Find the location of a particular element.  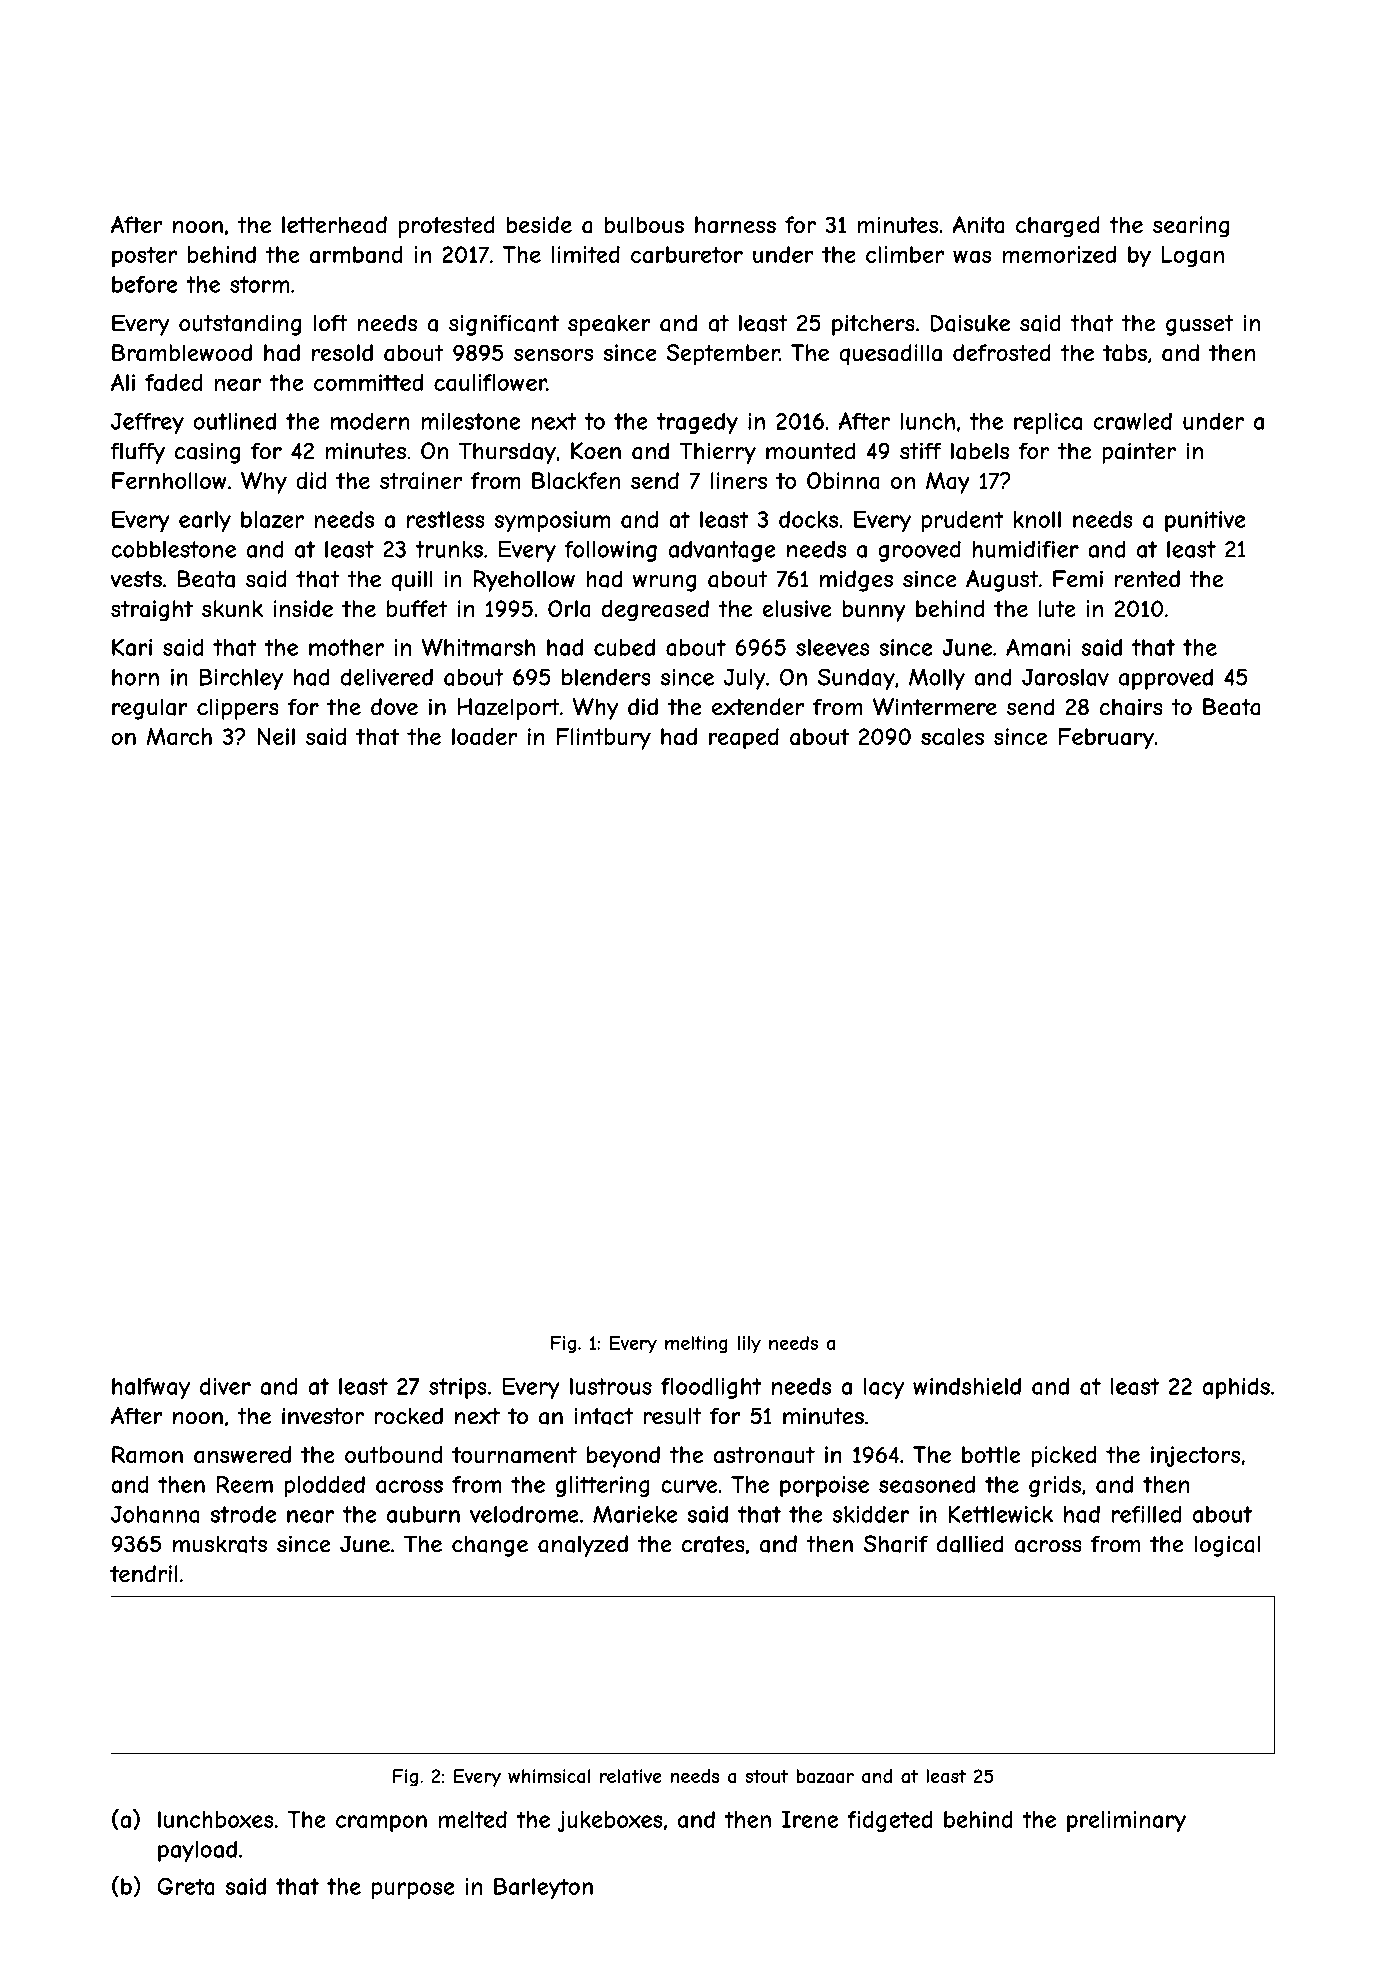

fidgeted is located at coordinates (890, 1821).
